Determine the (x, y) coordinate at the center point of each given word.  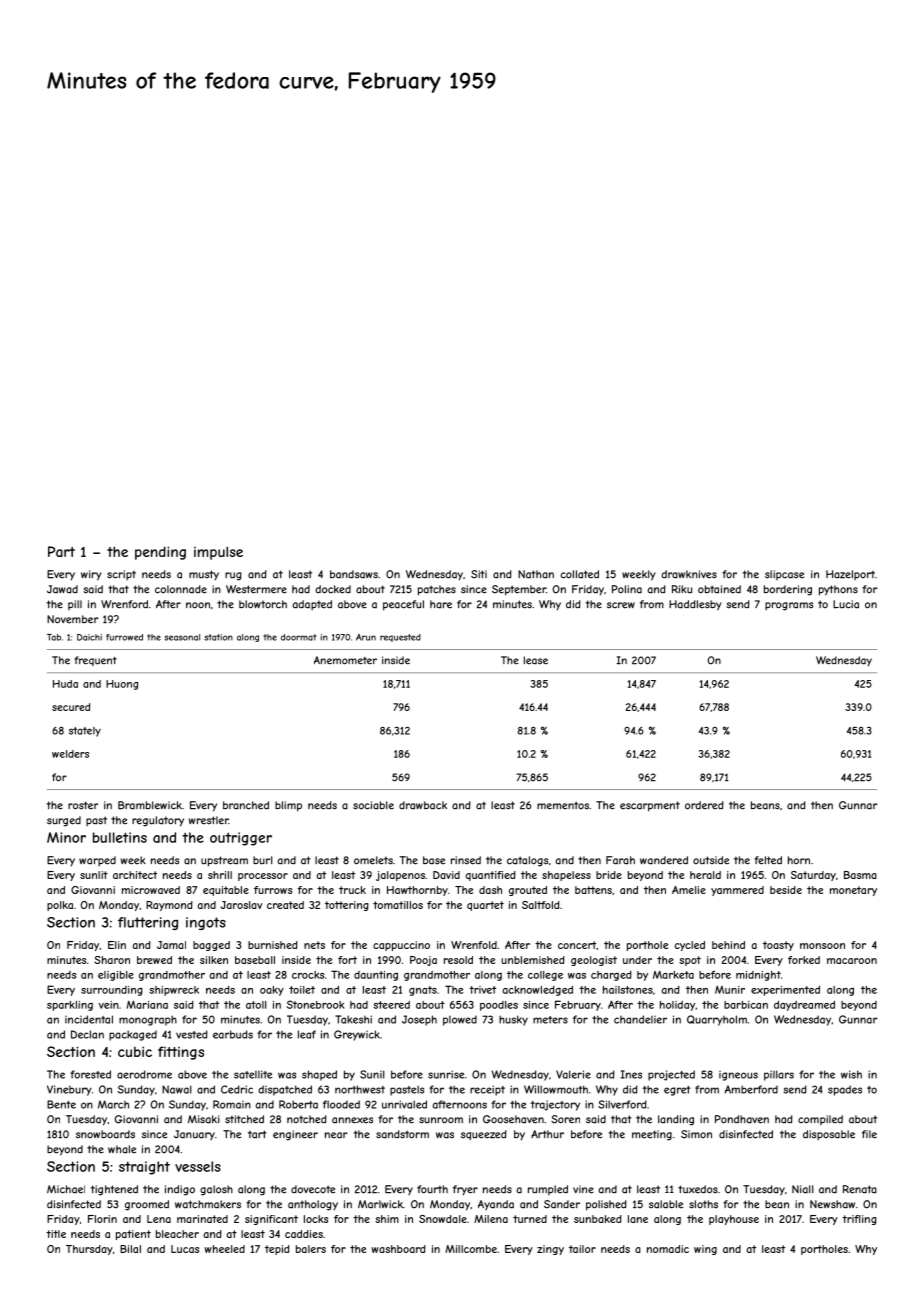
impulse (218, 553)
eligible (116, 976)
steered (391, 1005)
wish (851, 1074)
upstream (224, 861)
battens (593, 890)
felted (768, 860)
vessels (198, 1166)
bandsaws (354, 574)
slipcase (784, 575)
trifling (859, 1220)
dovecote (313, 1189)
